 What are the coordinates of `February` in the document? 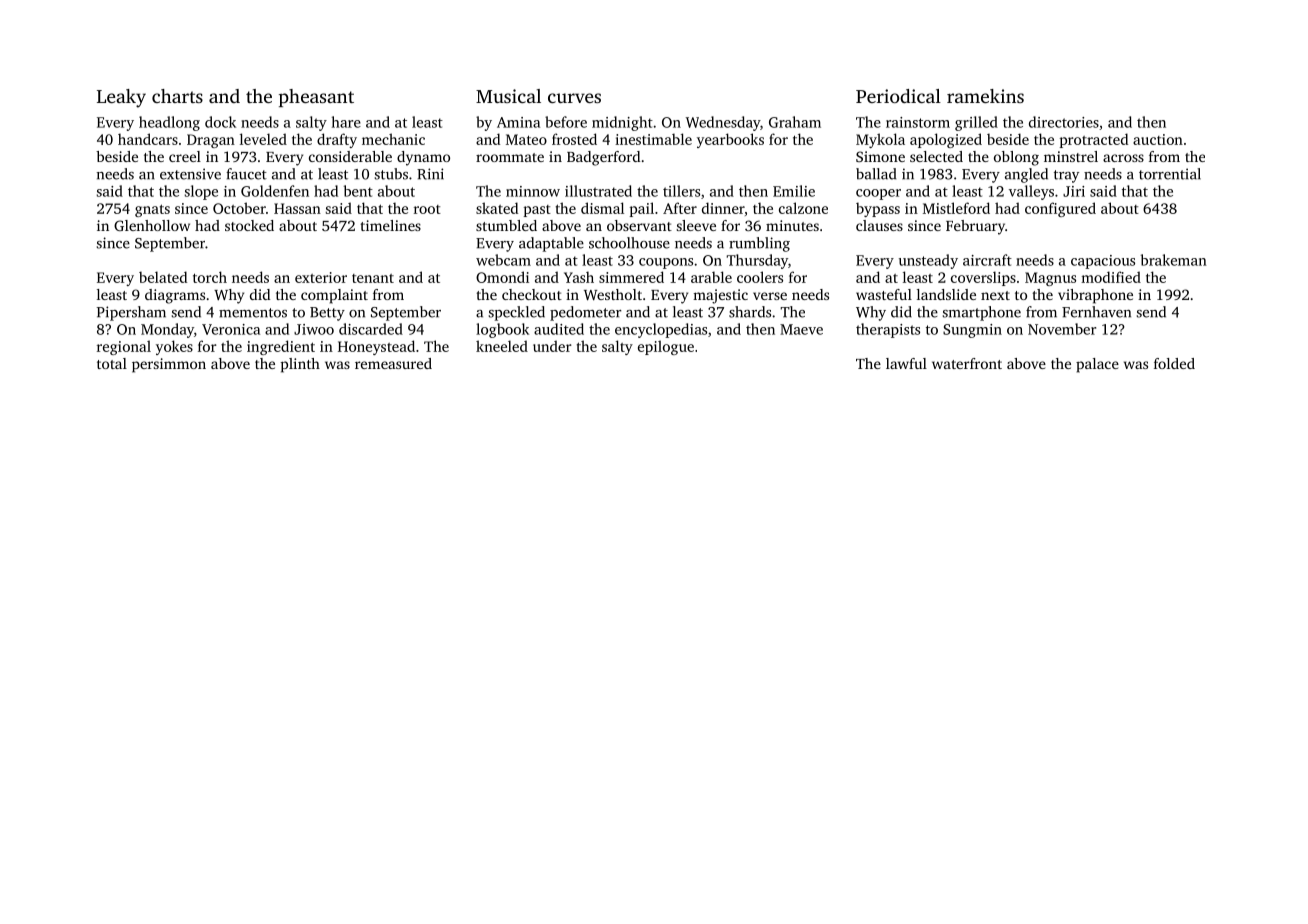 It's located at (975, 227).
